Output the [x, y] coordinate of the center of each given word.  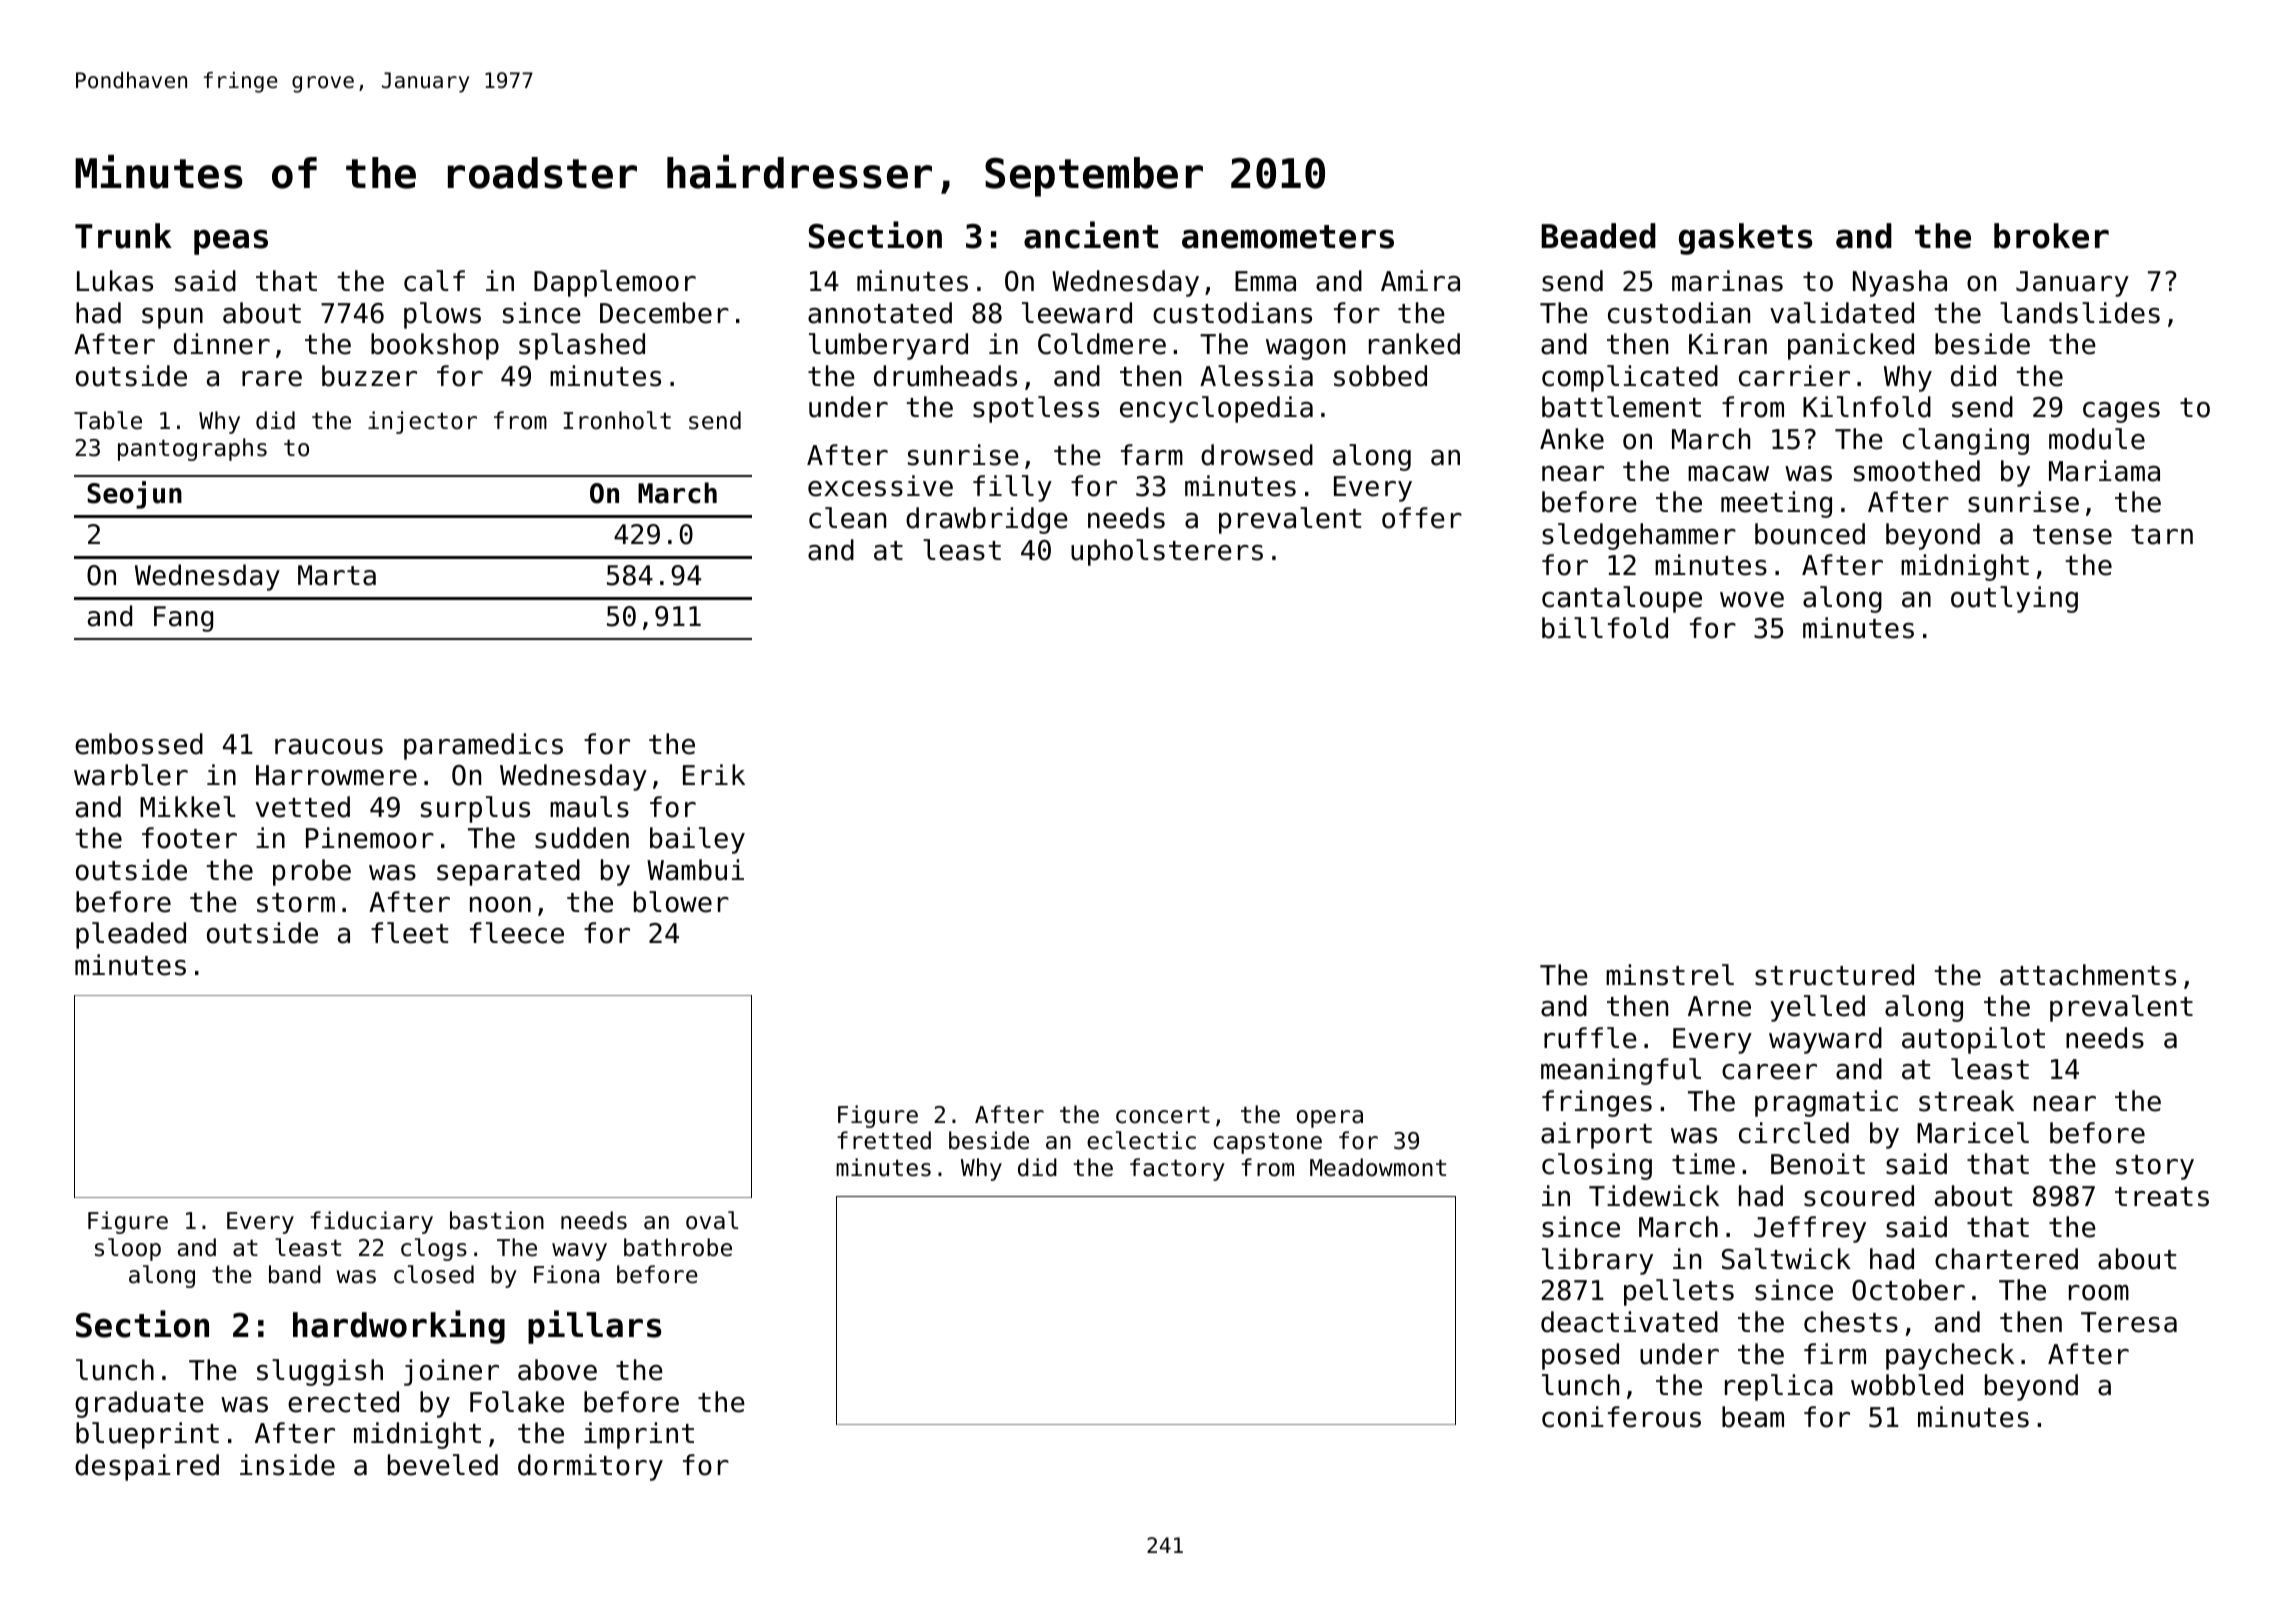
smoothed [1917, 471]
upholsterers [1167, 552]
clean [847, 518]
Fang [183, 619]
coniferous [1621, 1417]
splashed [582, 346]
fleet [409, 933]
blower [681, 902]
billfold [1605, 628]
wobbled [1907, 1385]
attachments [2088, 975]
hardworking [399, 1327]
